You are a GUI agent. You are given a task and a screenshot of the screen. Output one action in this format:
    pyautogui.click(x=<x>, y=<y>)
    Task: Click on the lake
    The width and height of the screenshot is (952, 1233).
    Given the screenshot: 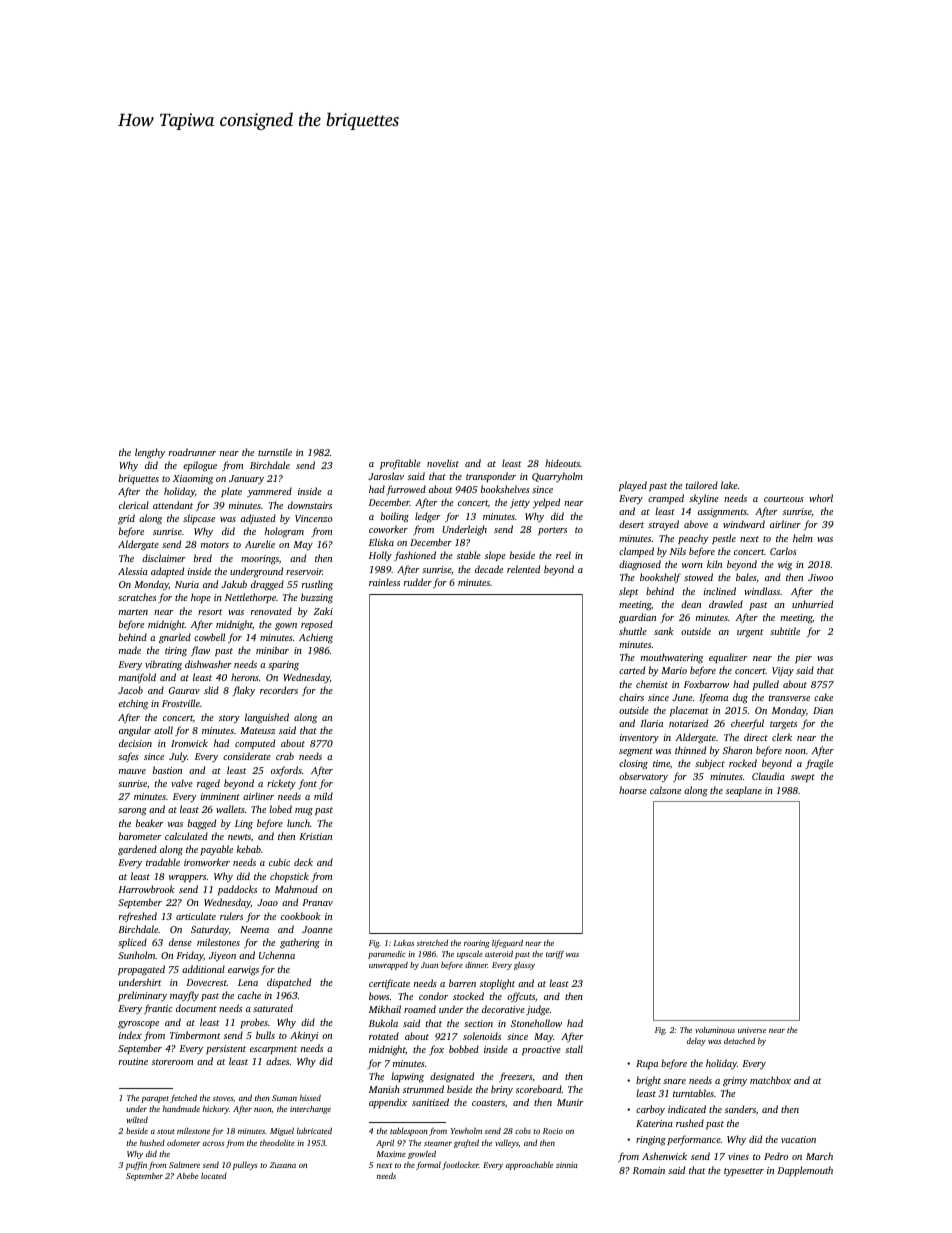 What is the action you would take?
    pyautogui.click(x=729, y=485)
